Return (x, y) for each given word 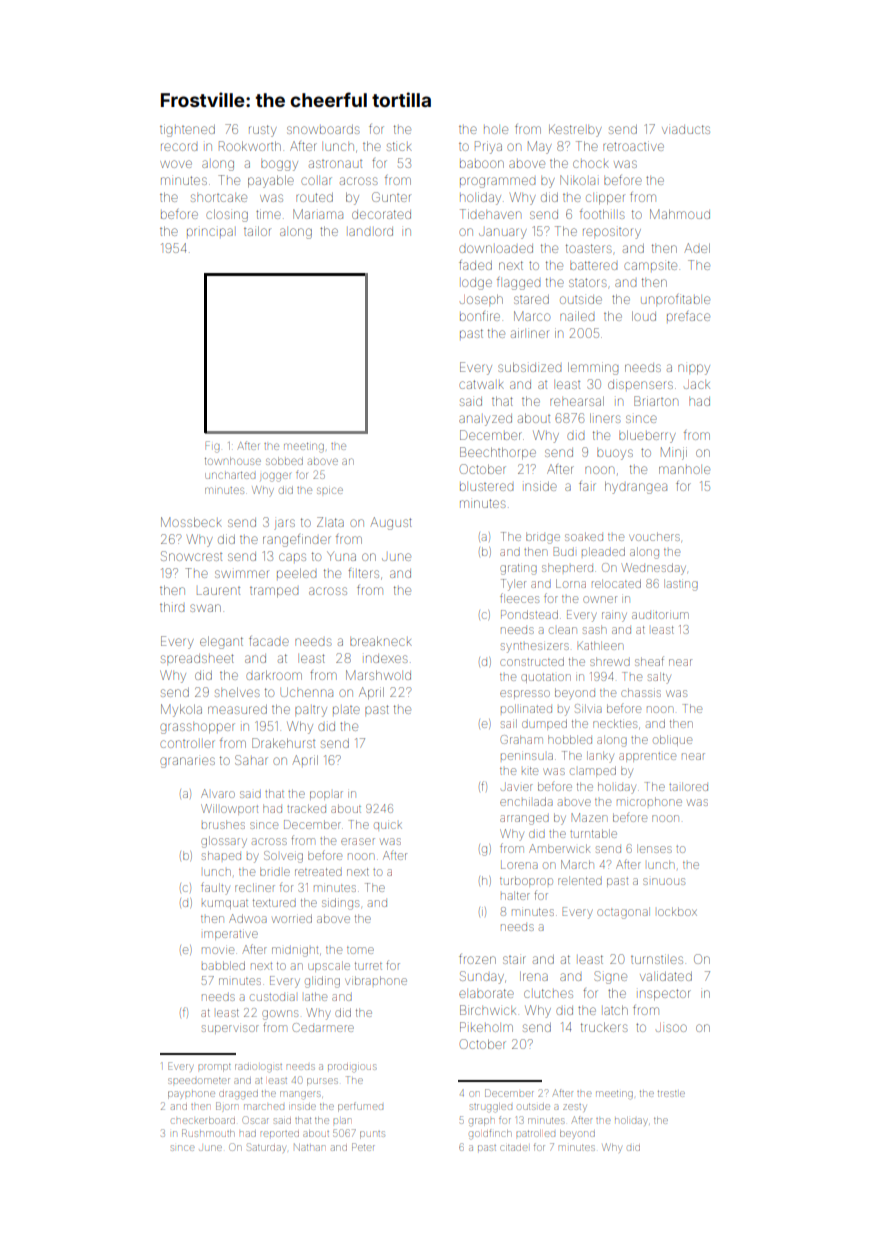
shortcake (219, 198)
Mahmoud (680, 214)
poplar (326, 795)
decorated (381, 214)
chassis (641, 692)
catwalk (481, 384)
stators (587, 282)
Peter (363, 1147)
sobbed (284, 461)
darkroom (274, 675)
